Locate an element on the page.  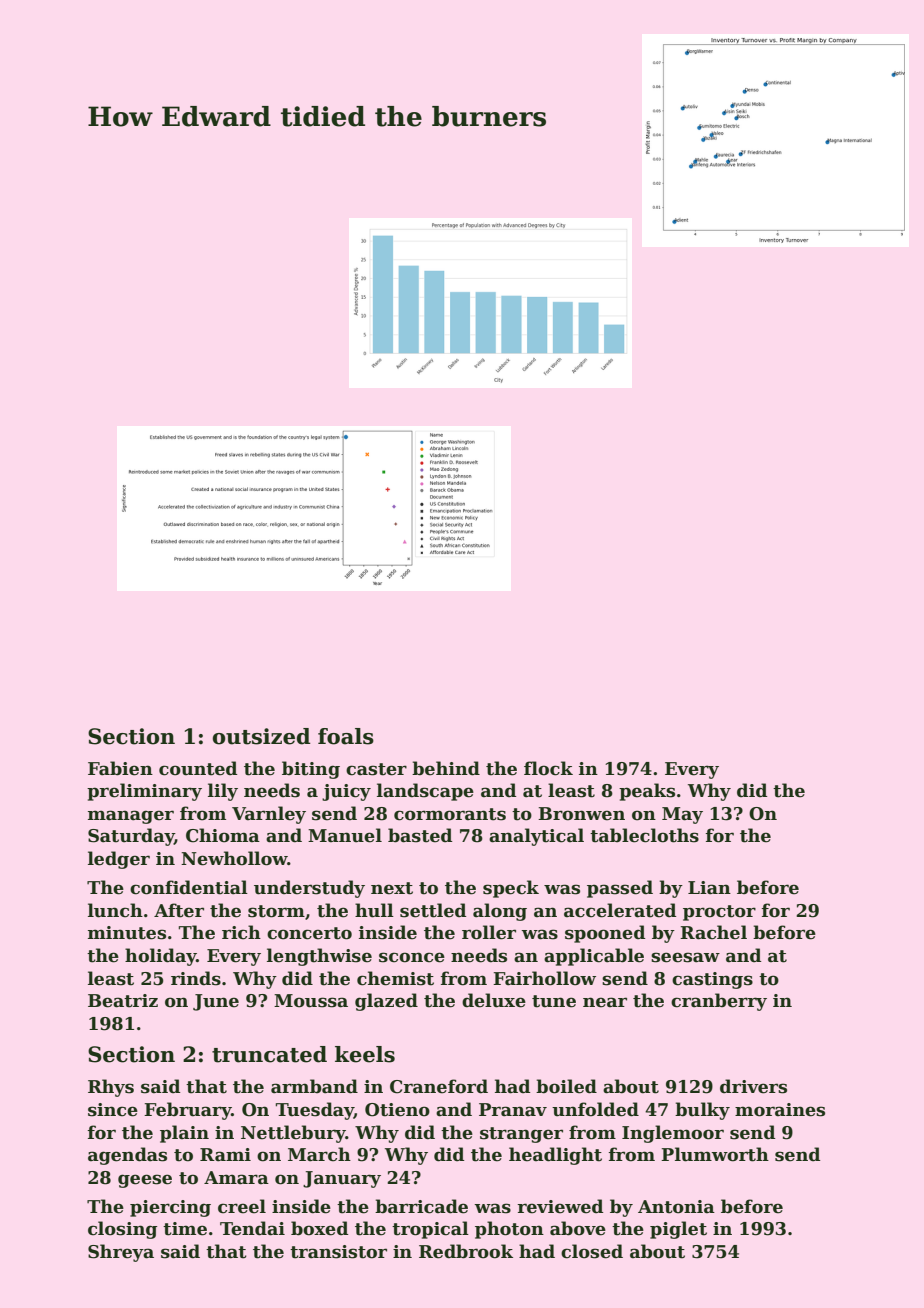
Fabien is located at coordinates (120, 768).
